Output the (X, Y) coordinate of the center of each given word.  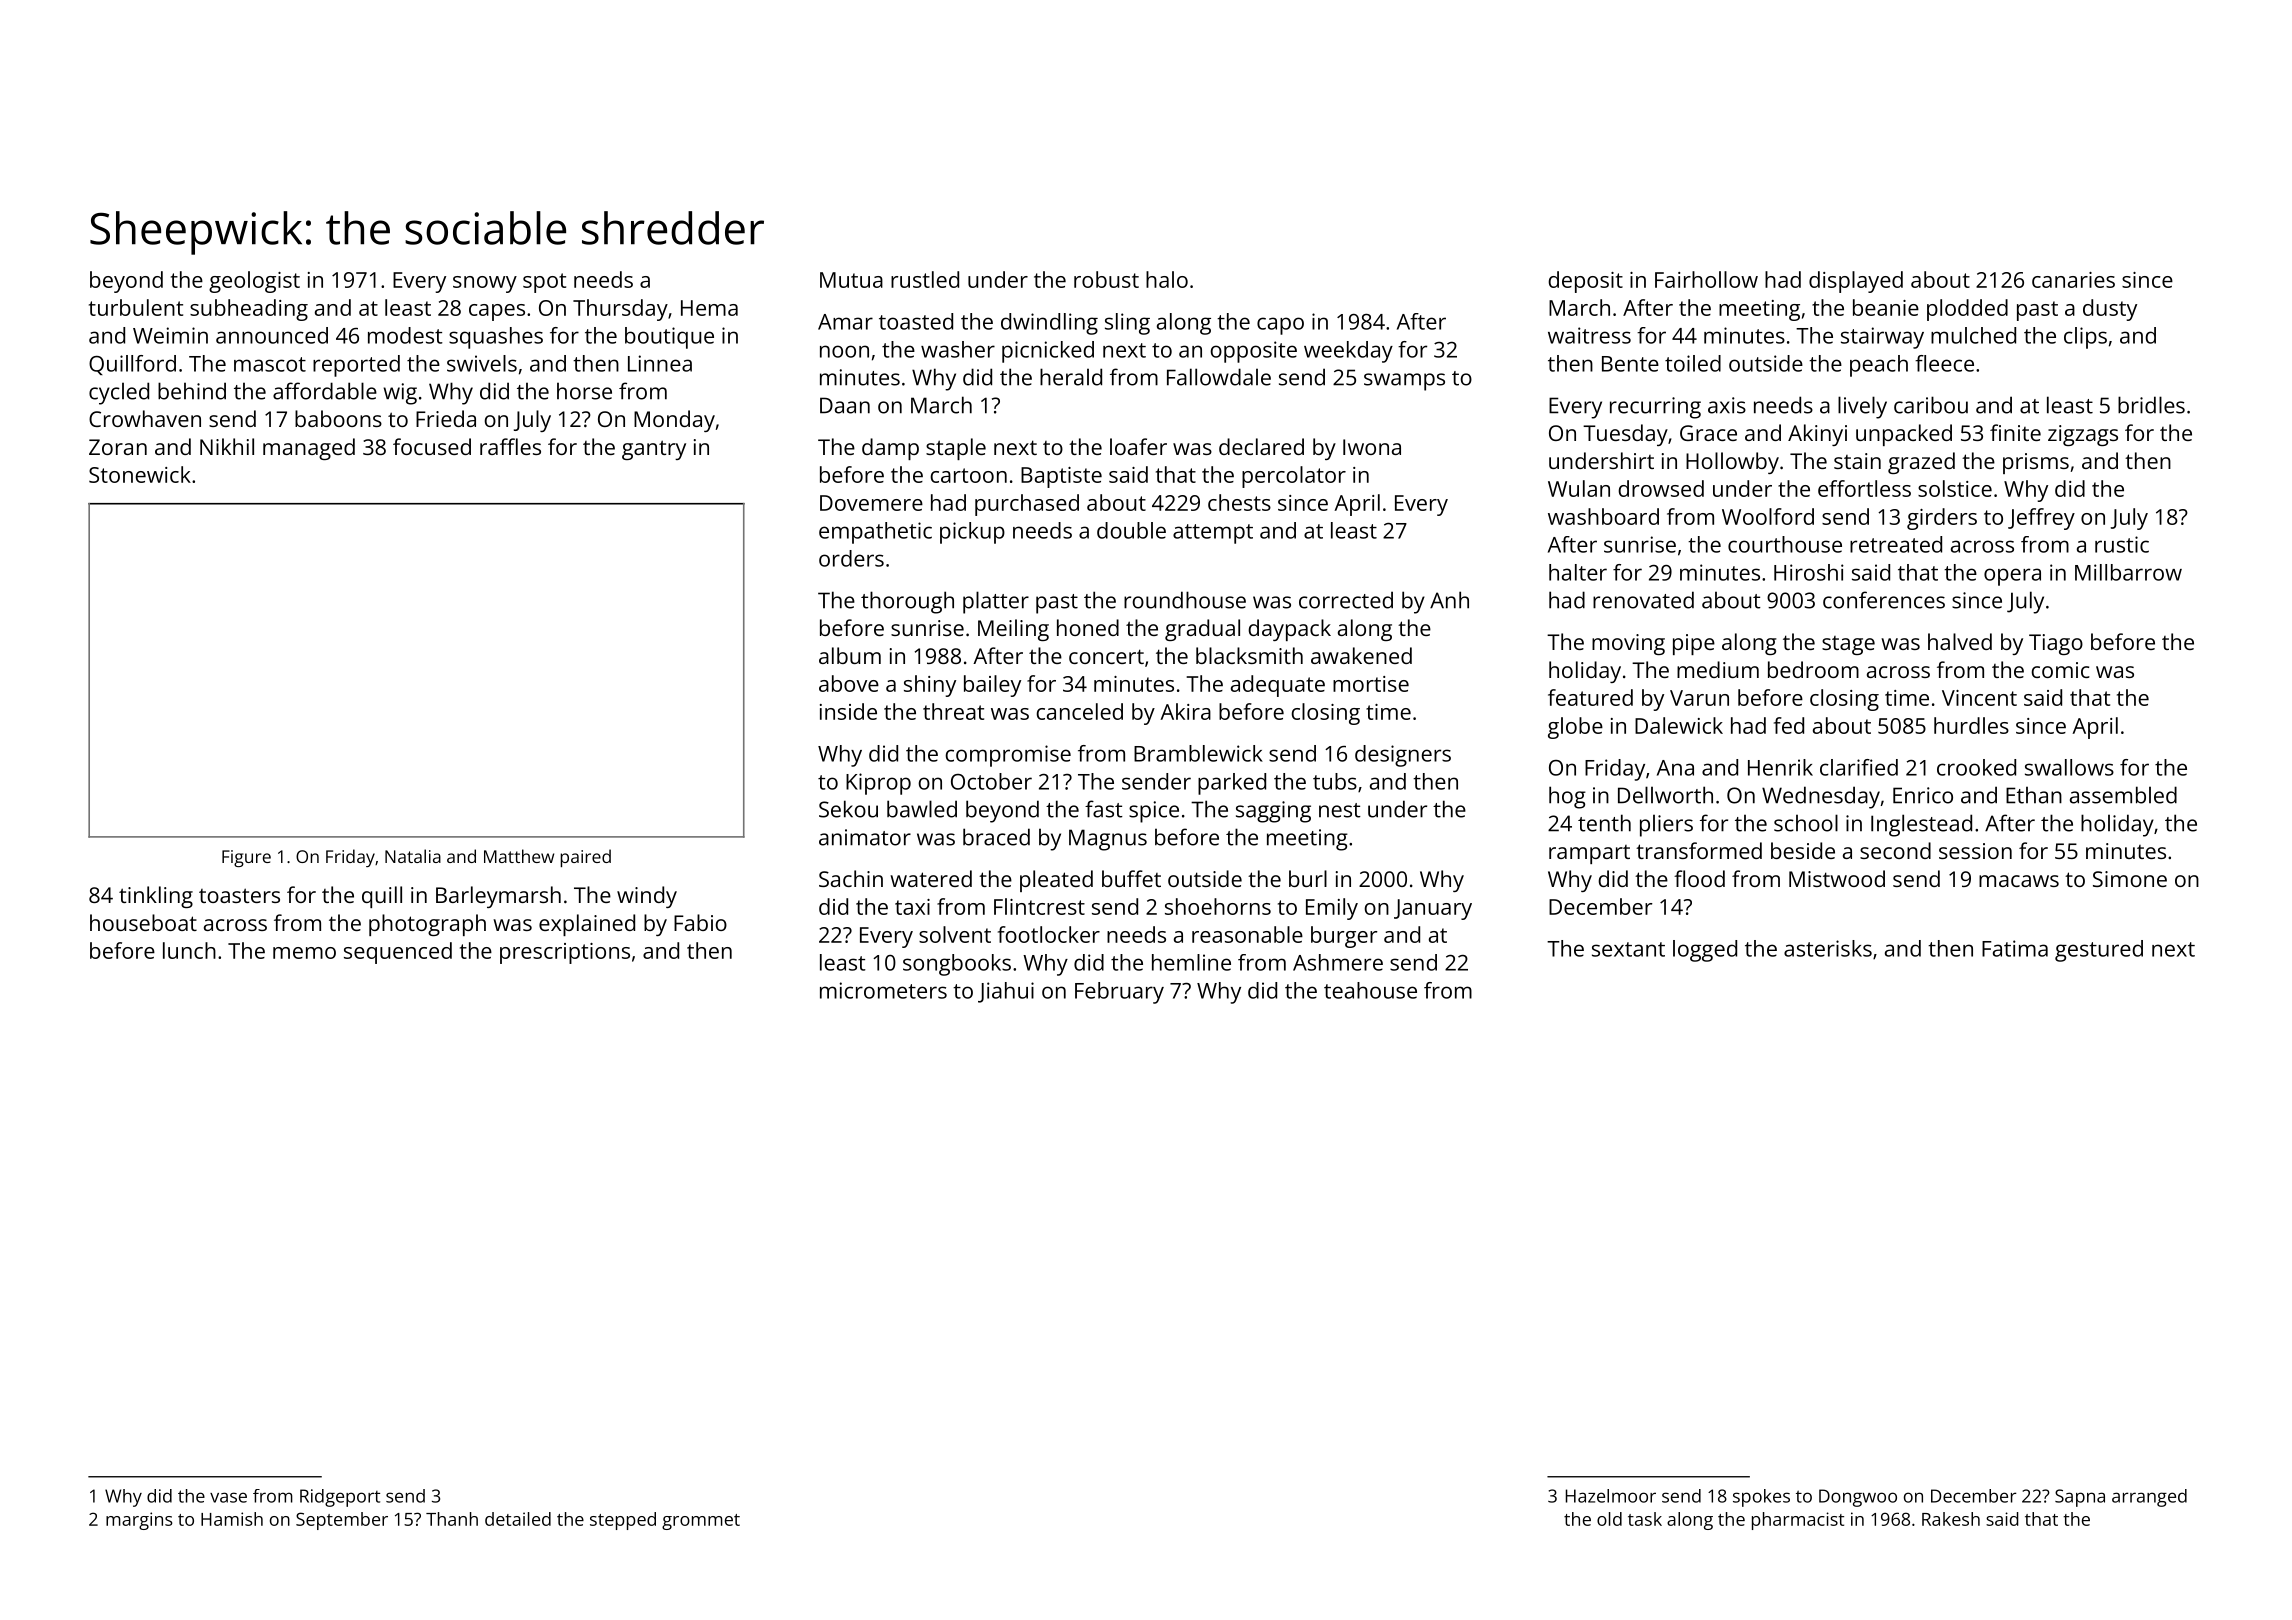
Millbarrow (2128, 572)
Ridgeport (340, 1498)
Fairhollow (1706, 279)
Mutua (851, 280)
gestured (2099, 951)
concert (1106, 656)
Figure (246, 858)
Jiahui (1006, 992)
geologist (254, 282)
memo (304, 953)
